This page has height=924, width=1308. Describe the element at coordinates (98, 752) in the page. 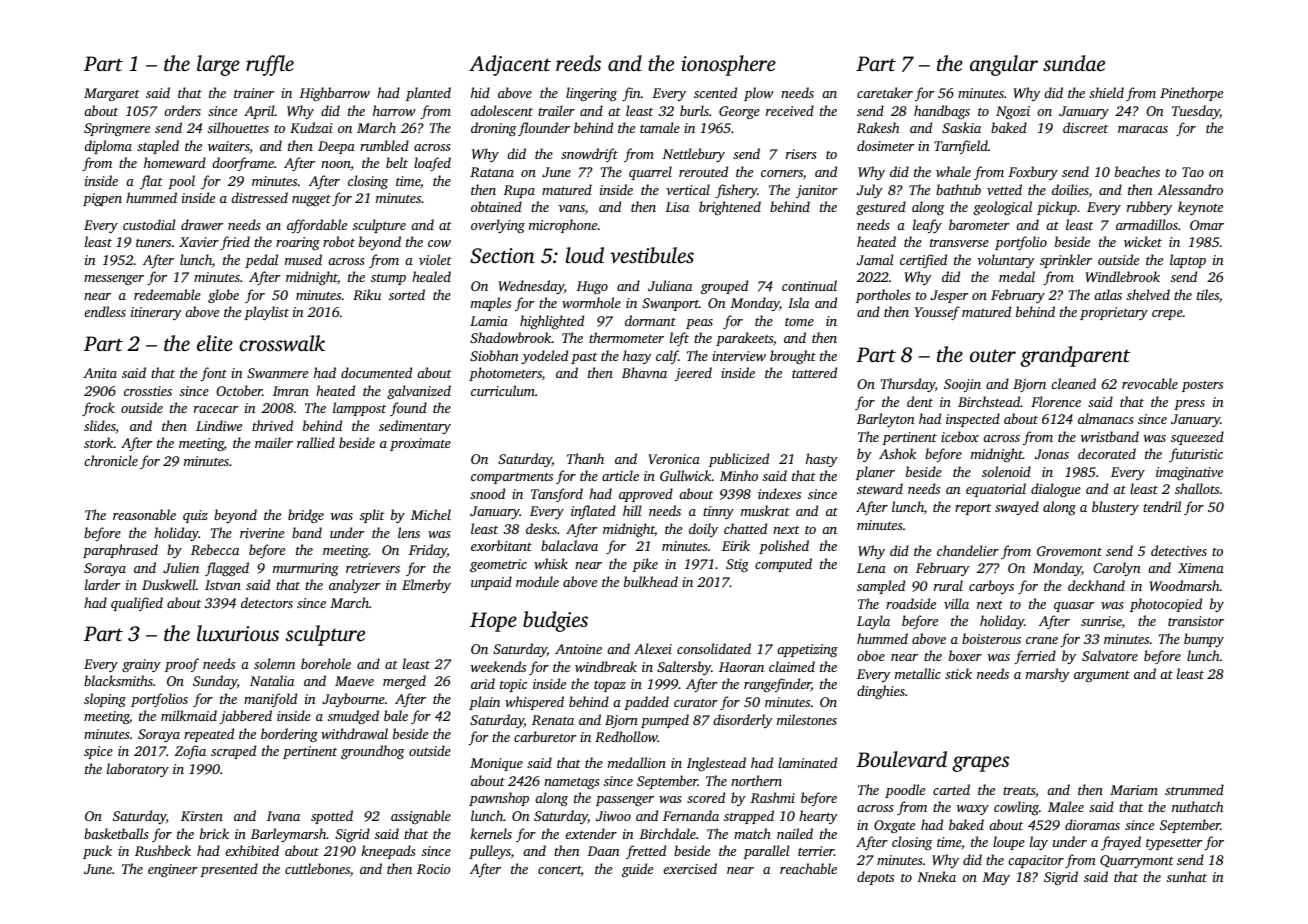

I see `spice` at that location.
